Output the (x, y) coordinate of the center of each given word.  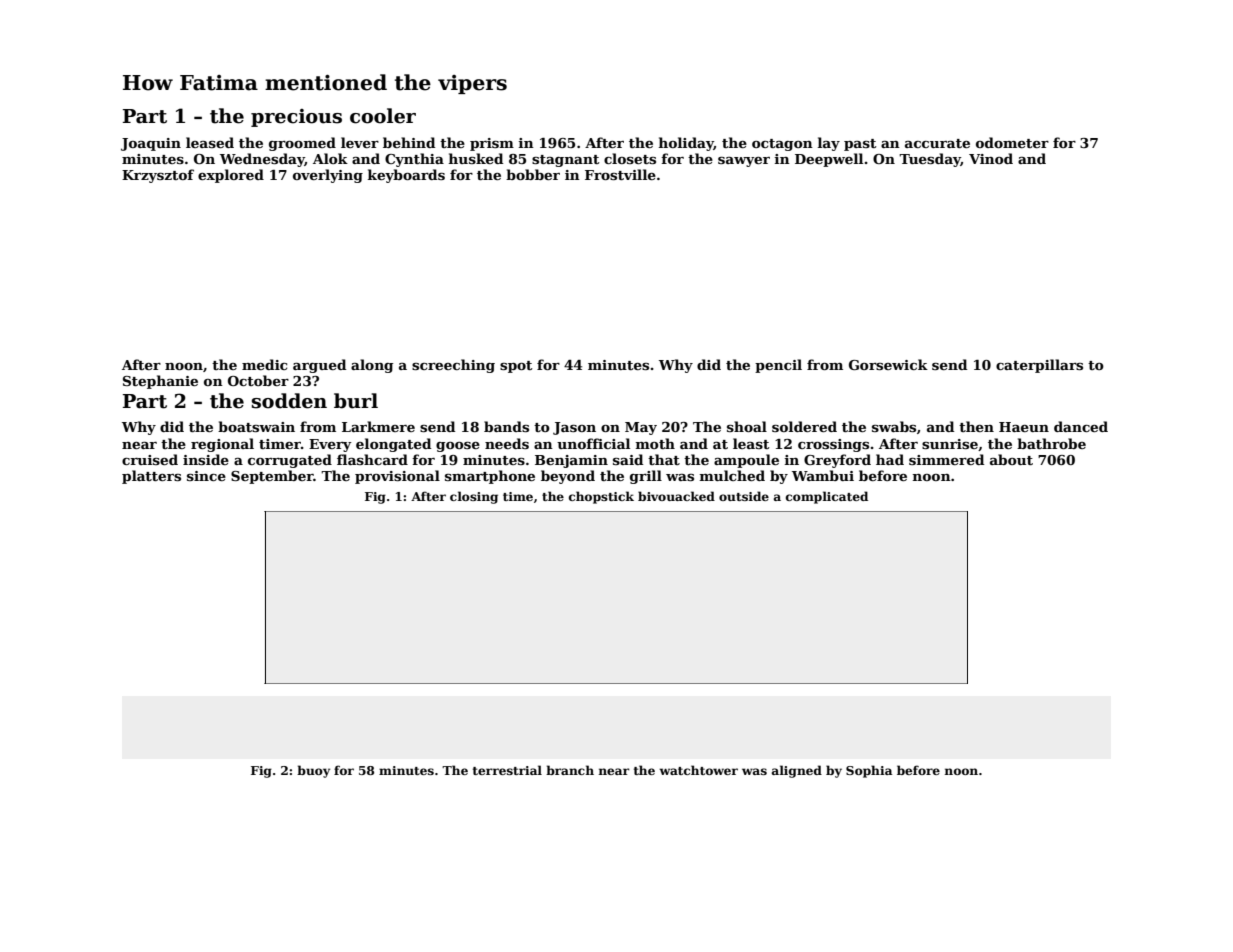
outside (744, 496)
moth (655, 443)
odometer (1012, 142)
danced (1081, 426)
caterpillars (1039, 366)
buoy (313, 771)
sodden (289, 401)
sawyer (744, 162)
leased (210, 142)
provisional (397, 477)
